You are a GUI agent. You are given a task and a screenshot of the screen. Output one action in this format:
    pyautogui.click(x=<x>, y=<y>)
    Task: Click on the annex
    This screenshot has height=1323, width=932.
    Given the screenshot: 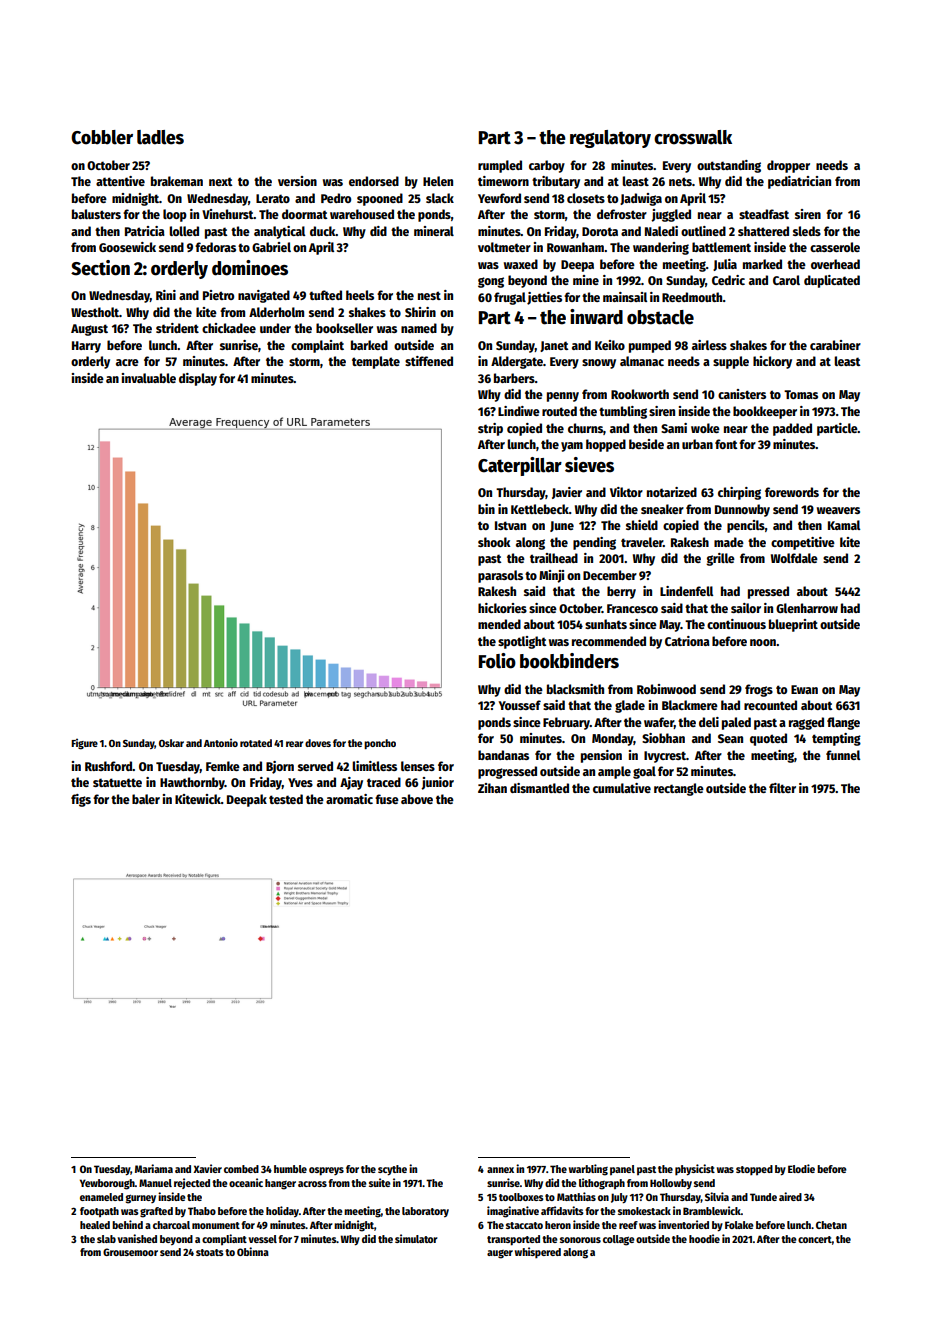 What is the action you would take?
    pyautogui.click(x=500, y=1170)
